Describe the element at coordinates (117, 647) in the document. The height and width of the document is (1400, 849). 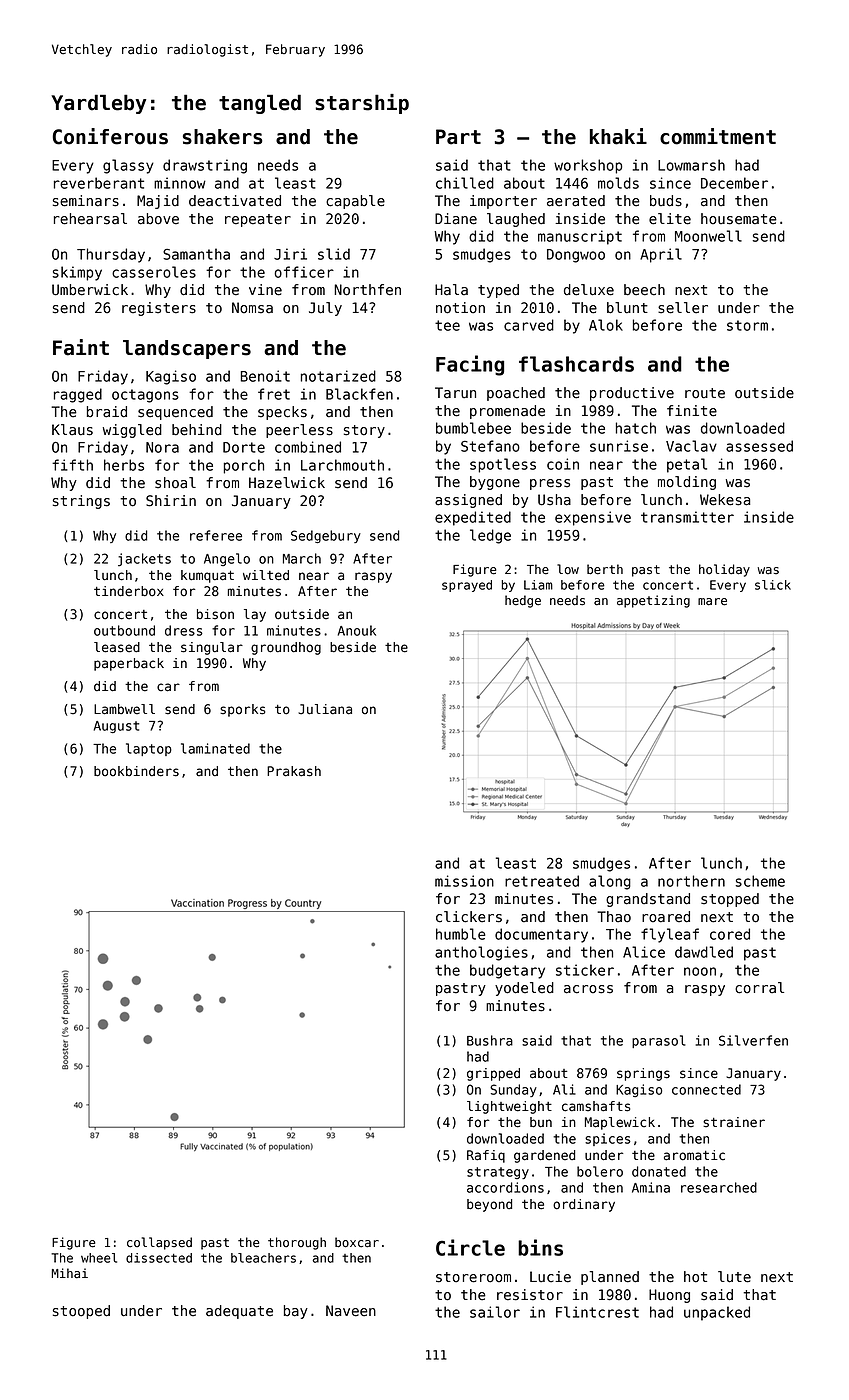
I see `leased` at that location.
